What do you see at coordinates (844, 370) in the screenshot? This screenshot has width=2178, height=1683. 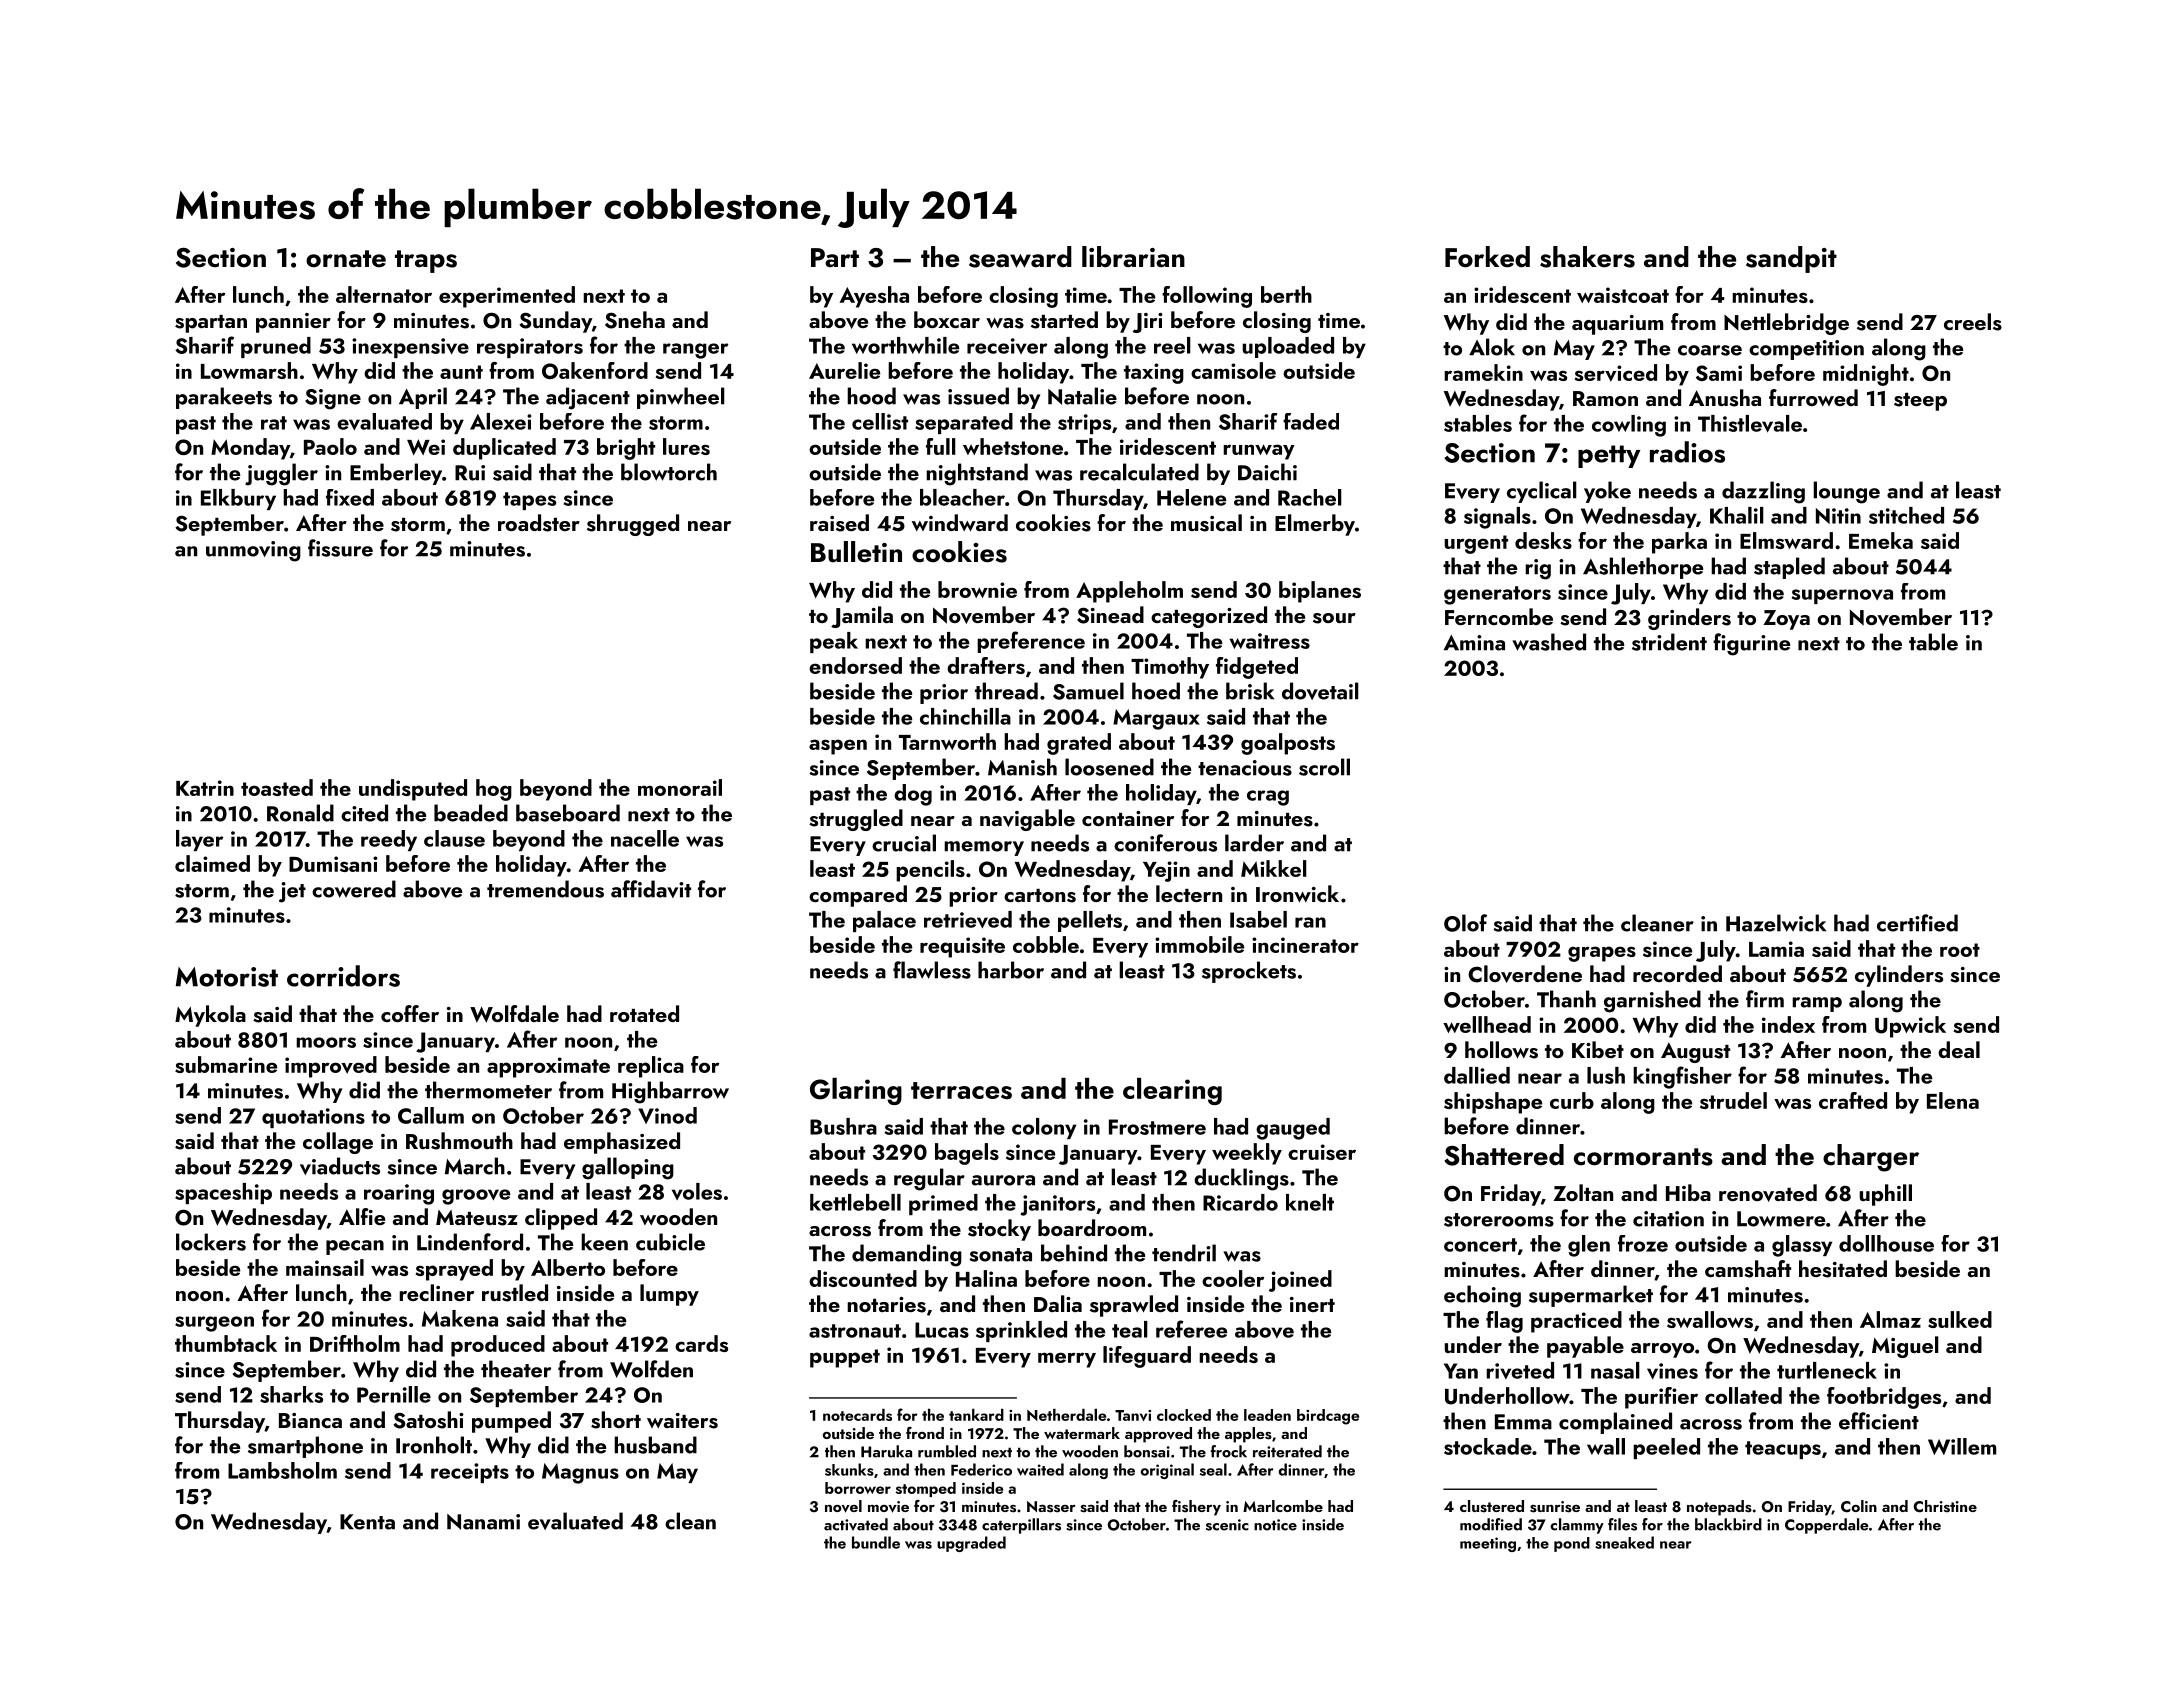 I see `Aurelie` at bounding box center [844, 370].
